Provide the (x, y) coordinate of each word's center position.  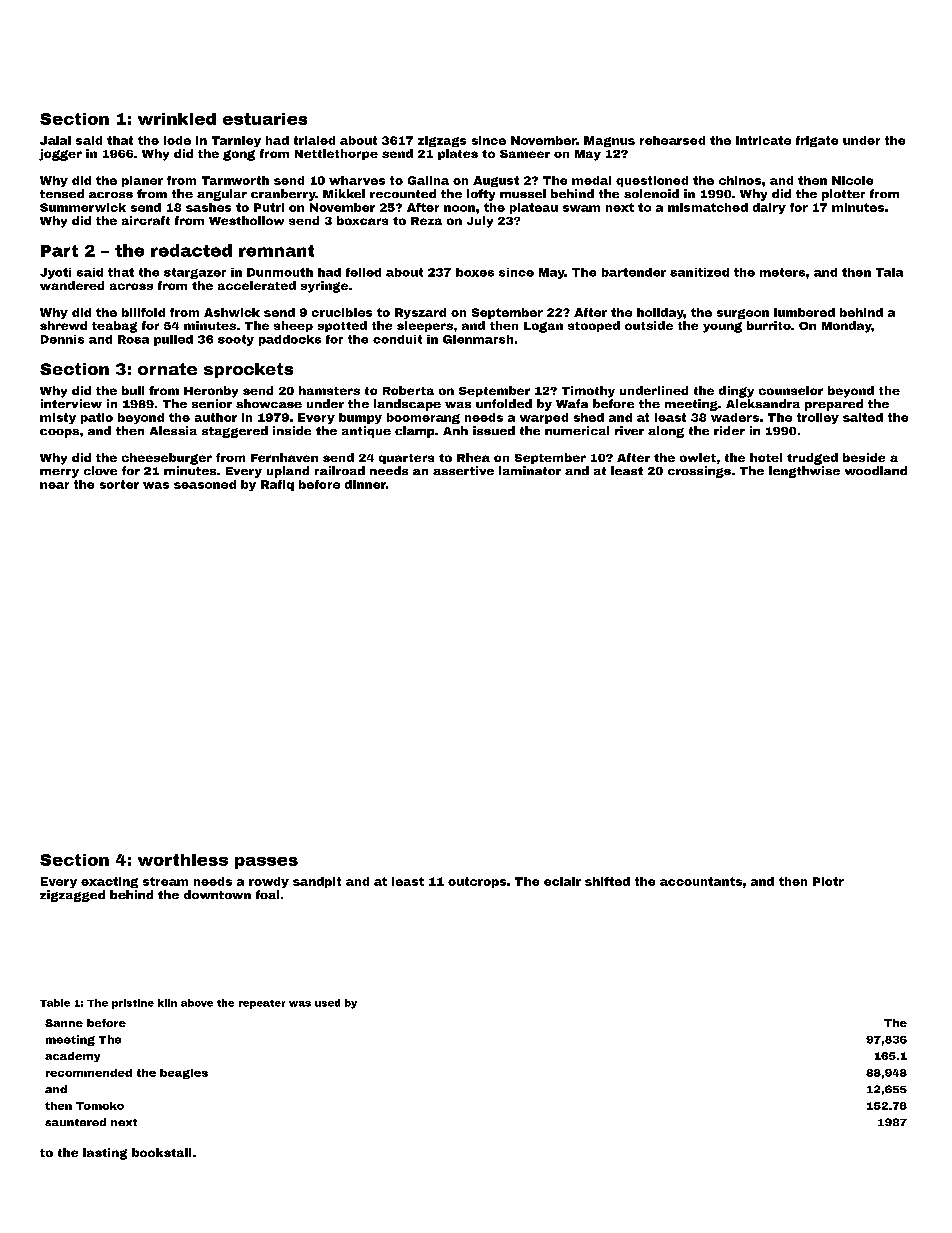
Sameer (525, 154)
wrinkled (177, 119)
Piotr (828, 881)
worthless (183, 860)
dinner (365, 484)
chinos (740, 180)
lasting (105, 1154)
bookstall (161, 1152)
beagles (184, 1074)
